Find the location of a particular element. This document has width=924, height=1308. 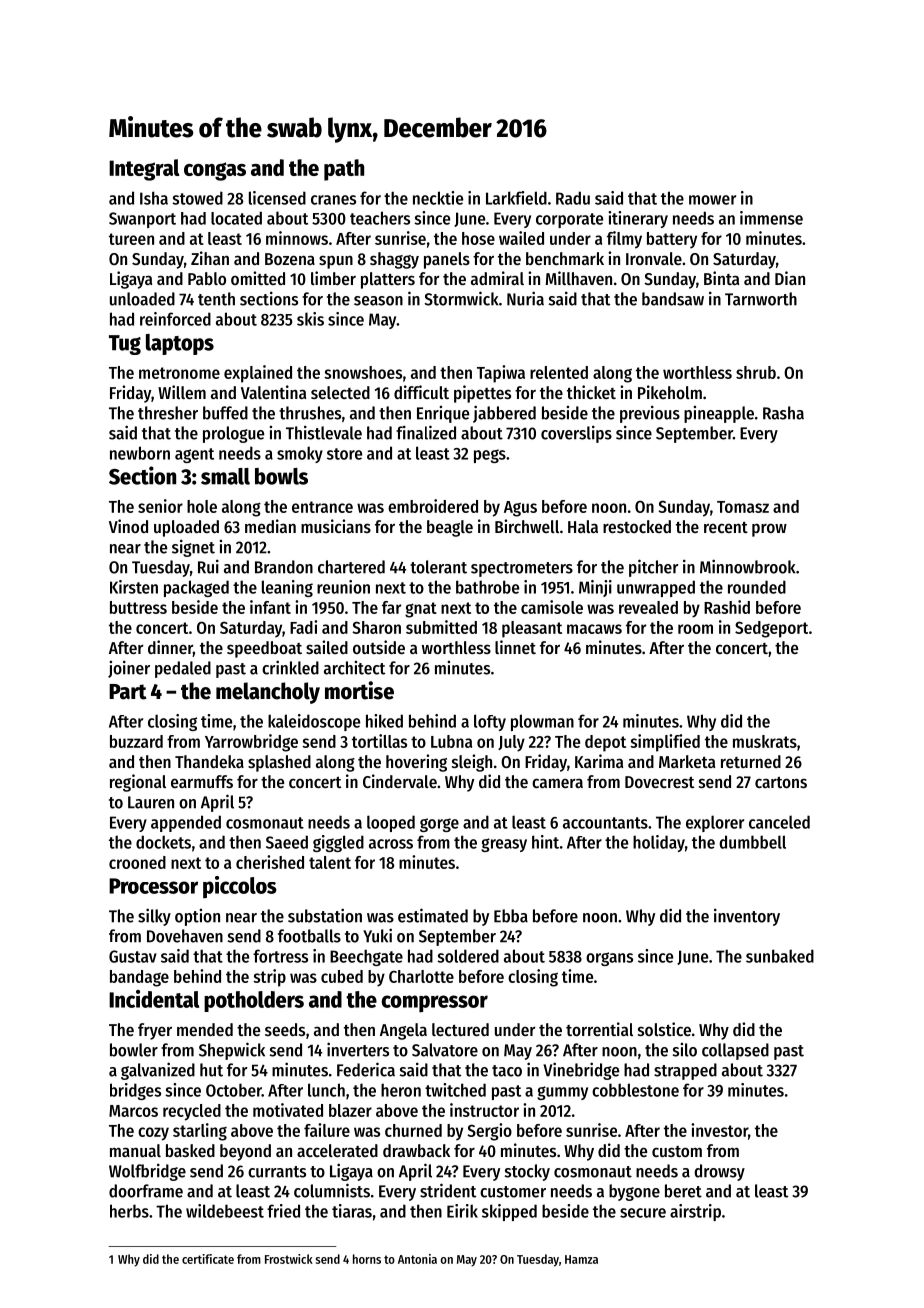

previous is located at coordinates (650, 414).
